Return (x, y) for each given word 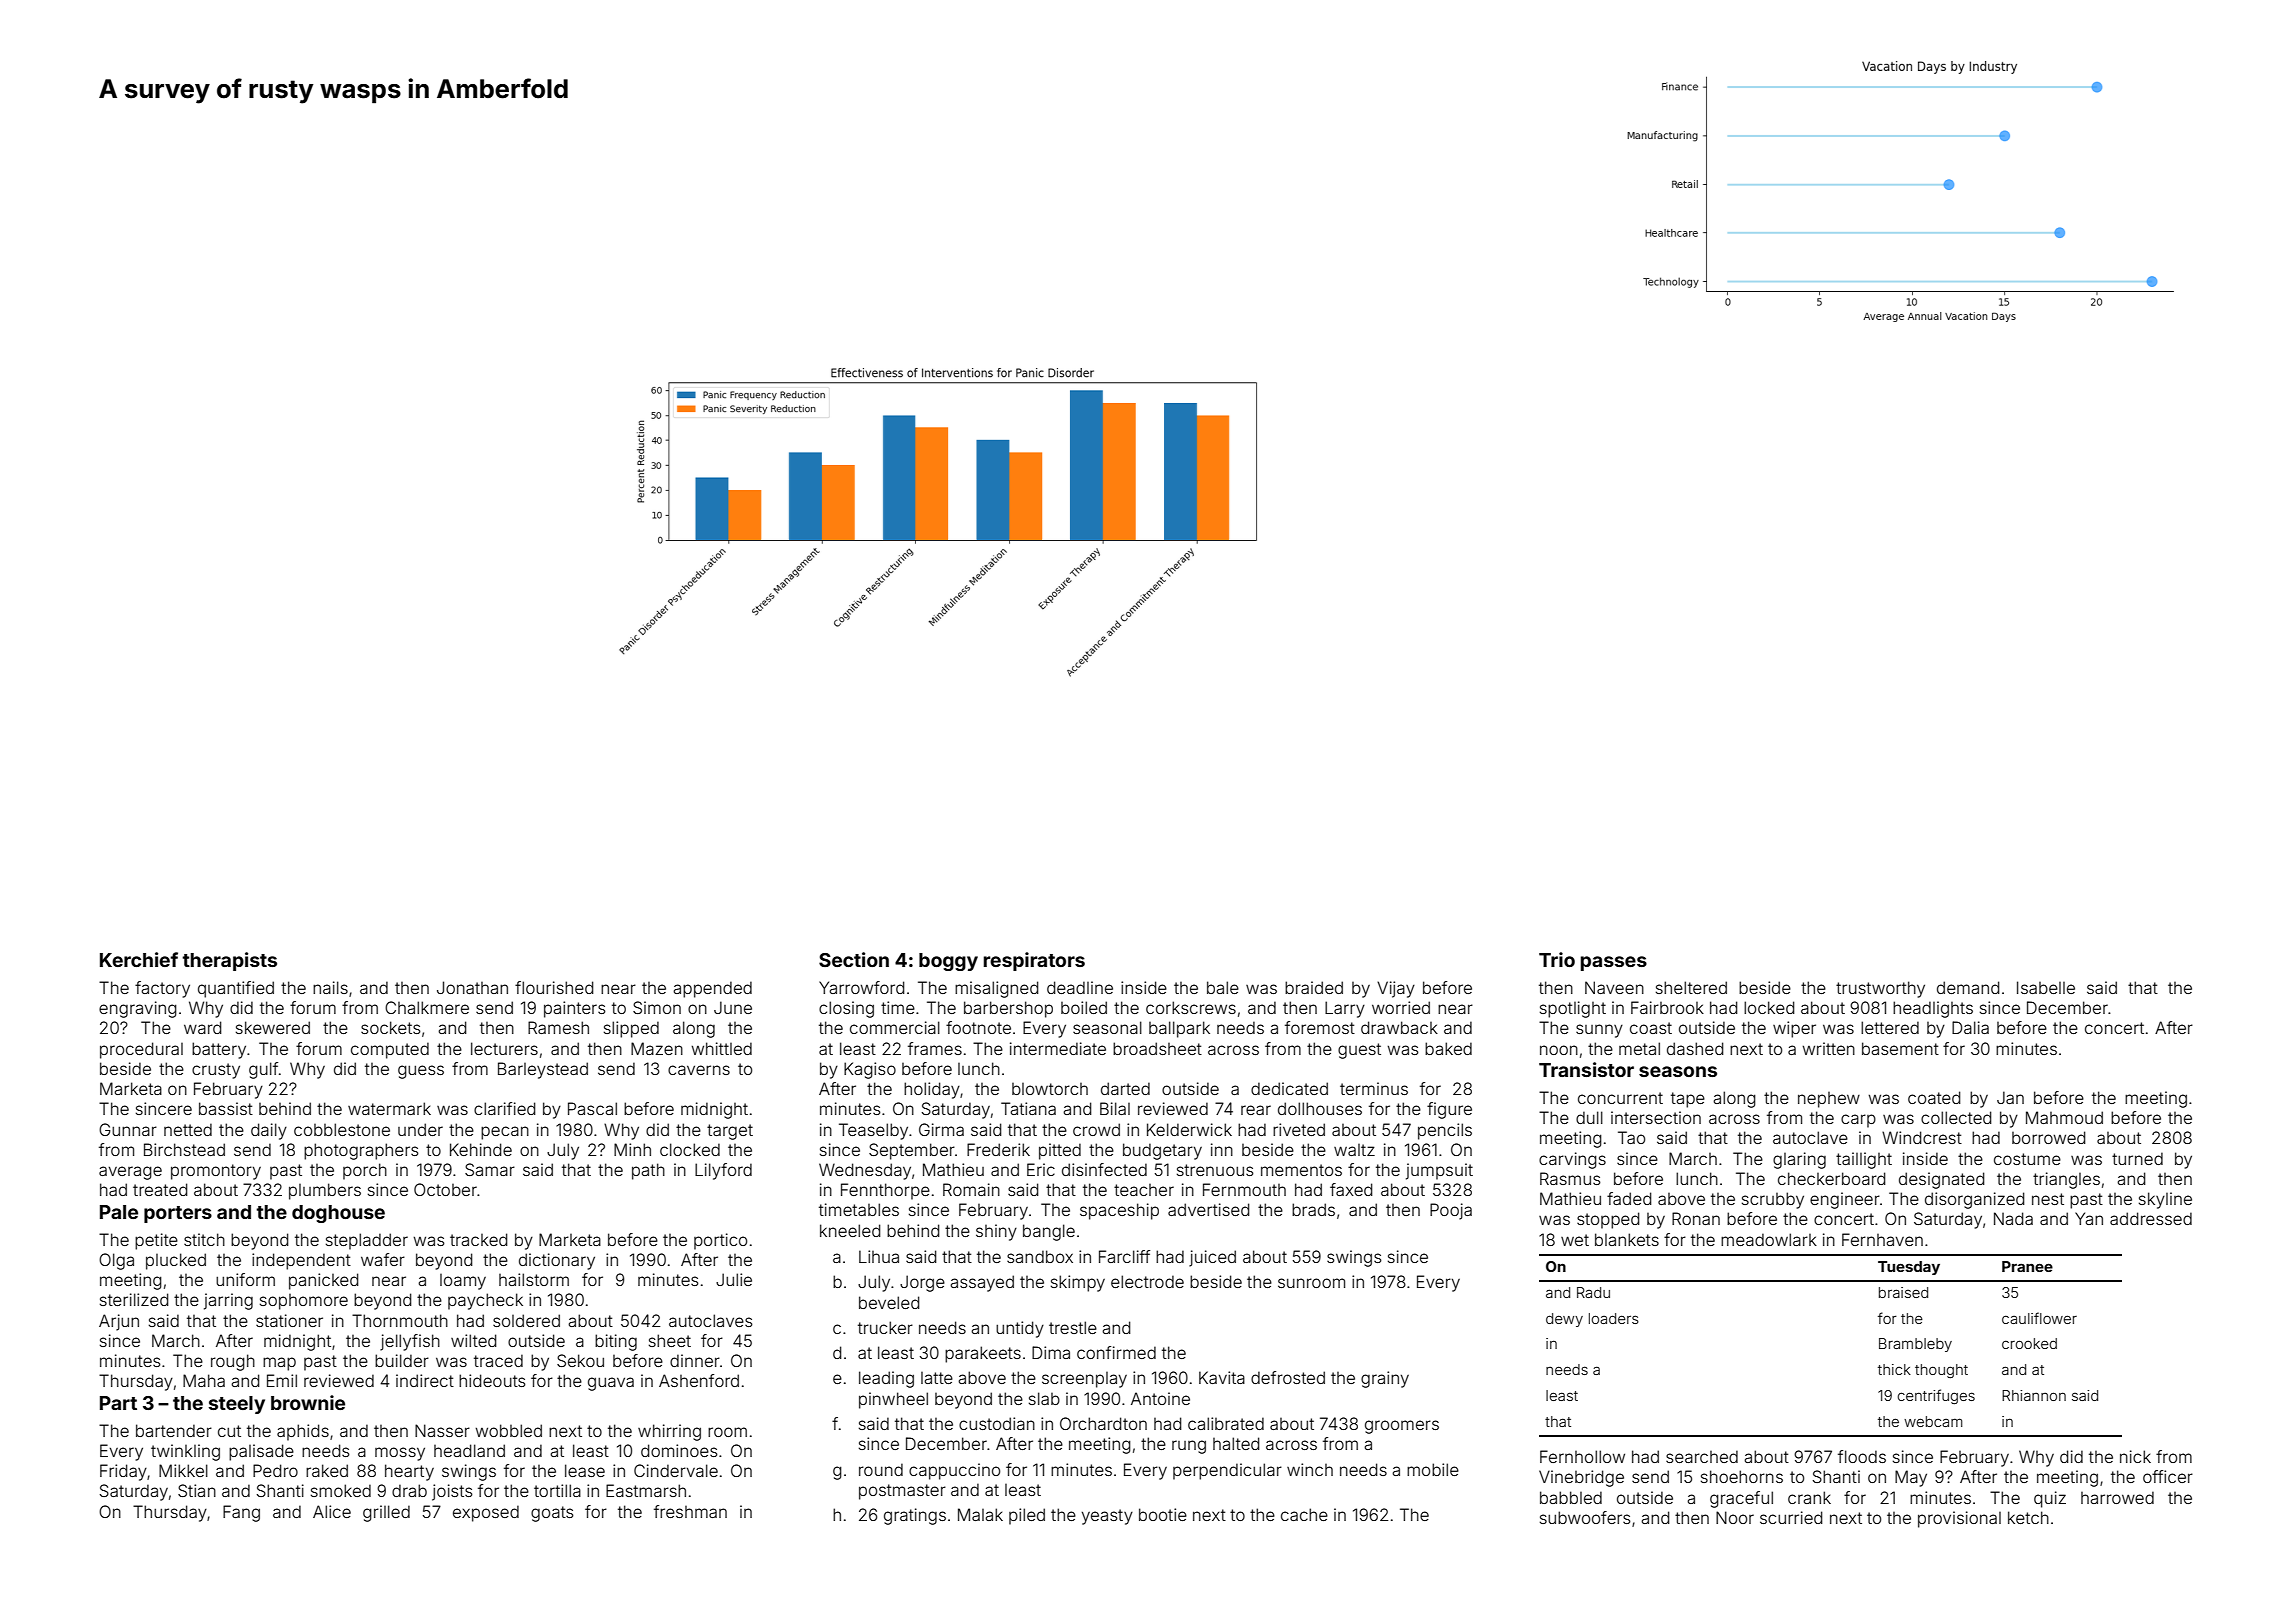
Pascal (592, 1108)
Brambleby (1915, 1345)
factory (162, 989)
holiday (932, 1090)
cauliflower (2039, 1318)
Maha (204, 1380)
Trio (1557, 959)
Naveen (1614, 987)
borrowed (2048, 1137)
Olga (116, 1261)
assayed (982, 1283)
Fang (241, 1513)
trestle (1073, 1327)
